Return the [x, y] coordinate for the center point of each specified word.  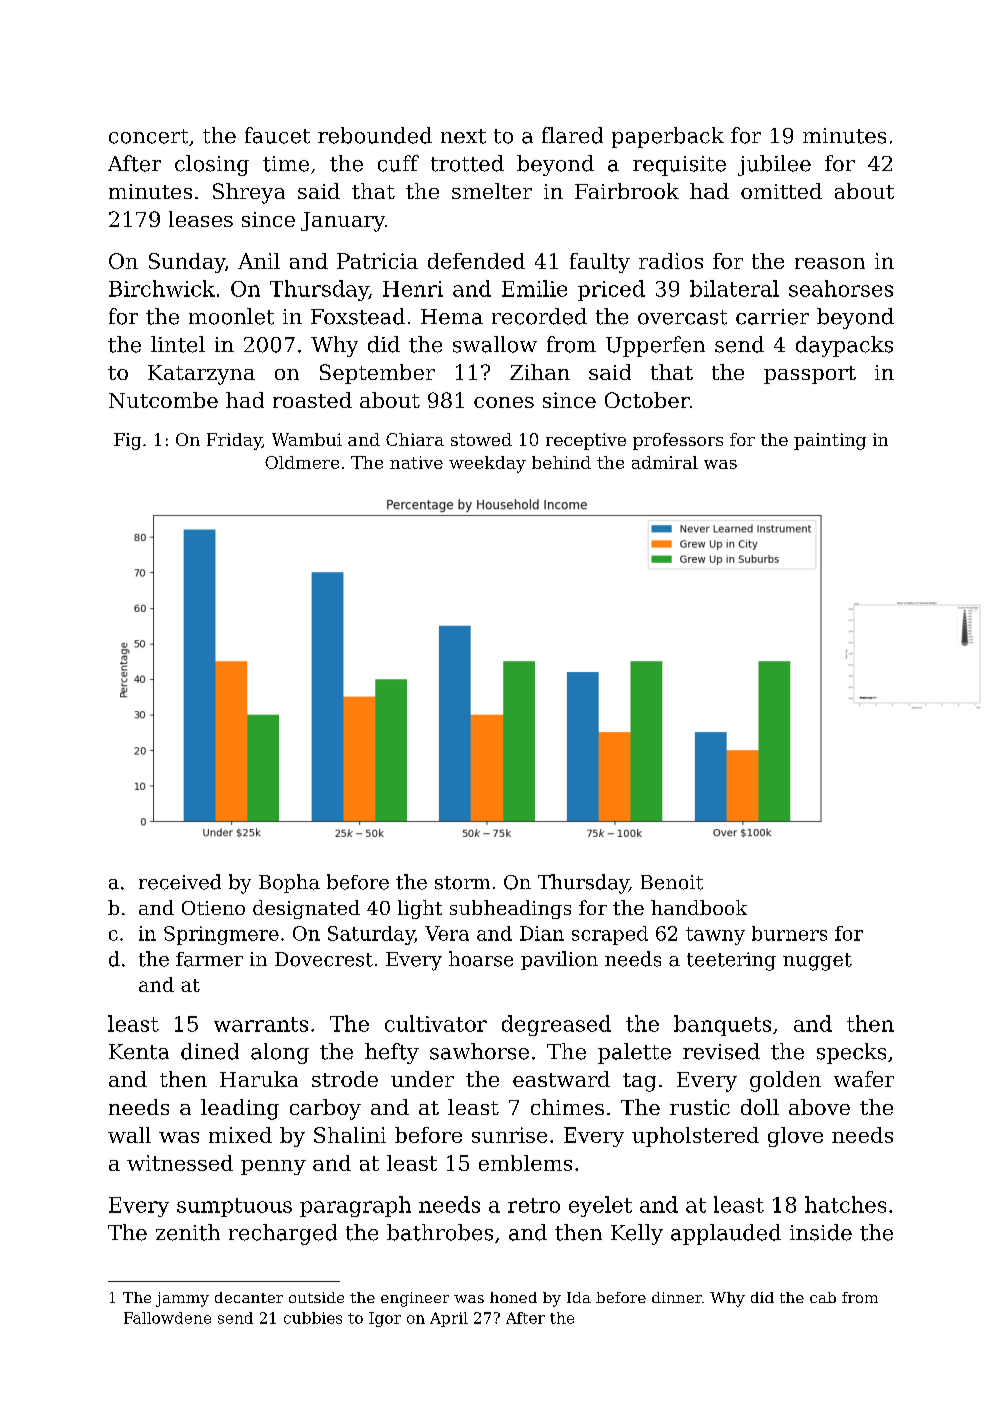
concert [148, 136]
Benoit [672, 882]
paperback [668, 137]
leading [240, 1109]
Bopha [289, 883]
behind [561, 462]
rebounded [375, 135]
